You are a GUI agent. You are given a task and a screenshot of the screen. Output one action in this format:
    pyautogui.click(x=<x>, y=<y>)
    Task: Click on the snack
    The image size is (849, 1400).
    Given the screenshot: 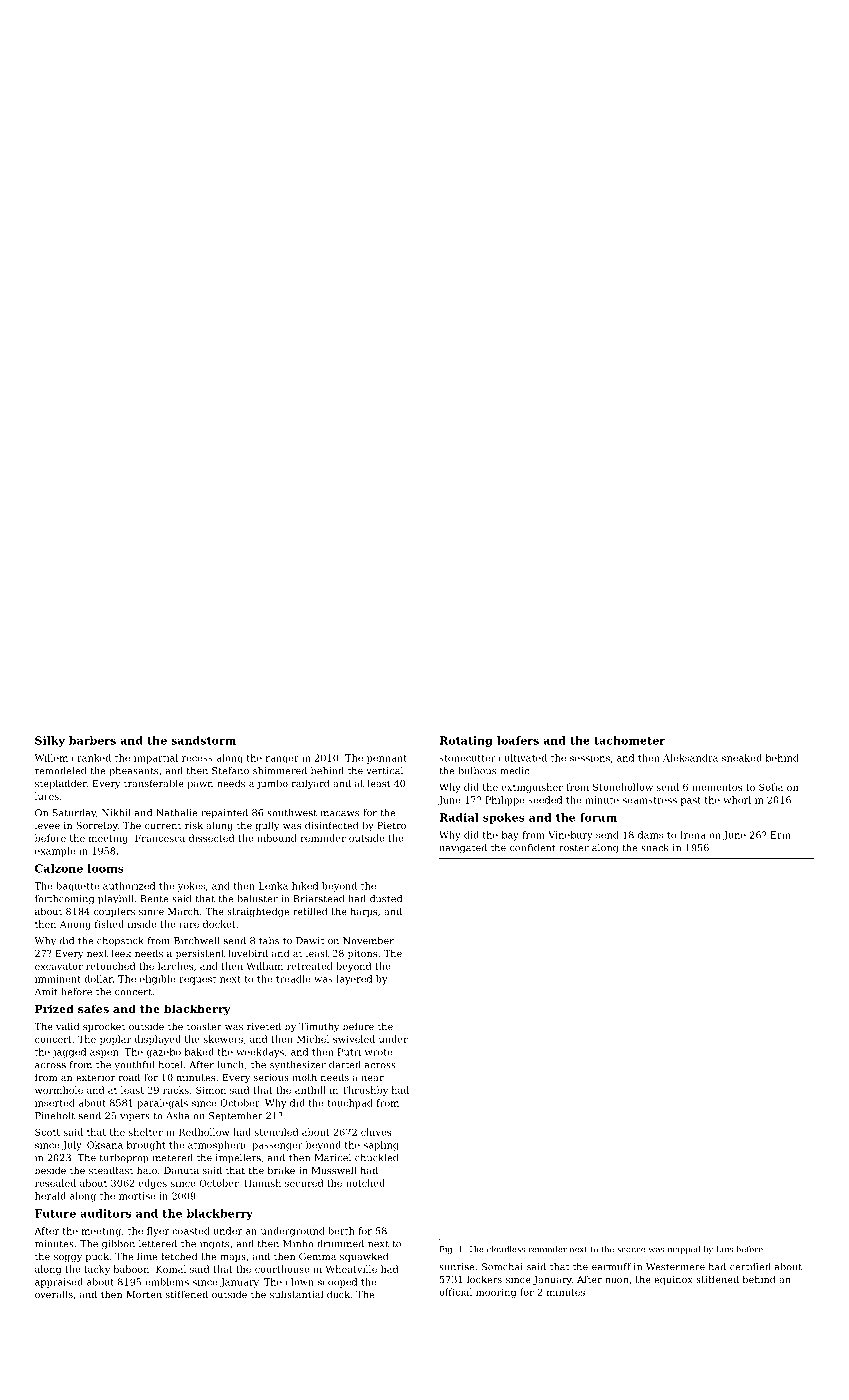 What is the action you would take?
    pyautogui.click(x=655, y=848)
